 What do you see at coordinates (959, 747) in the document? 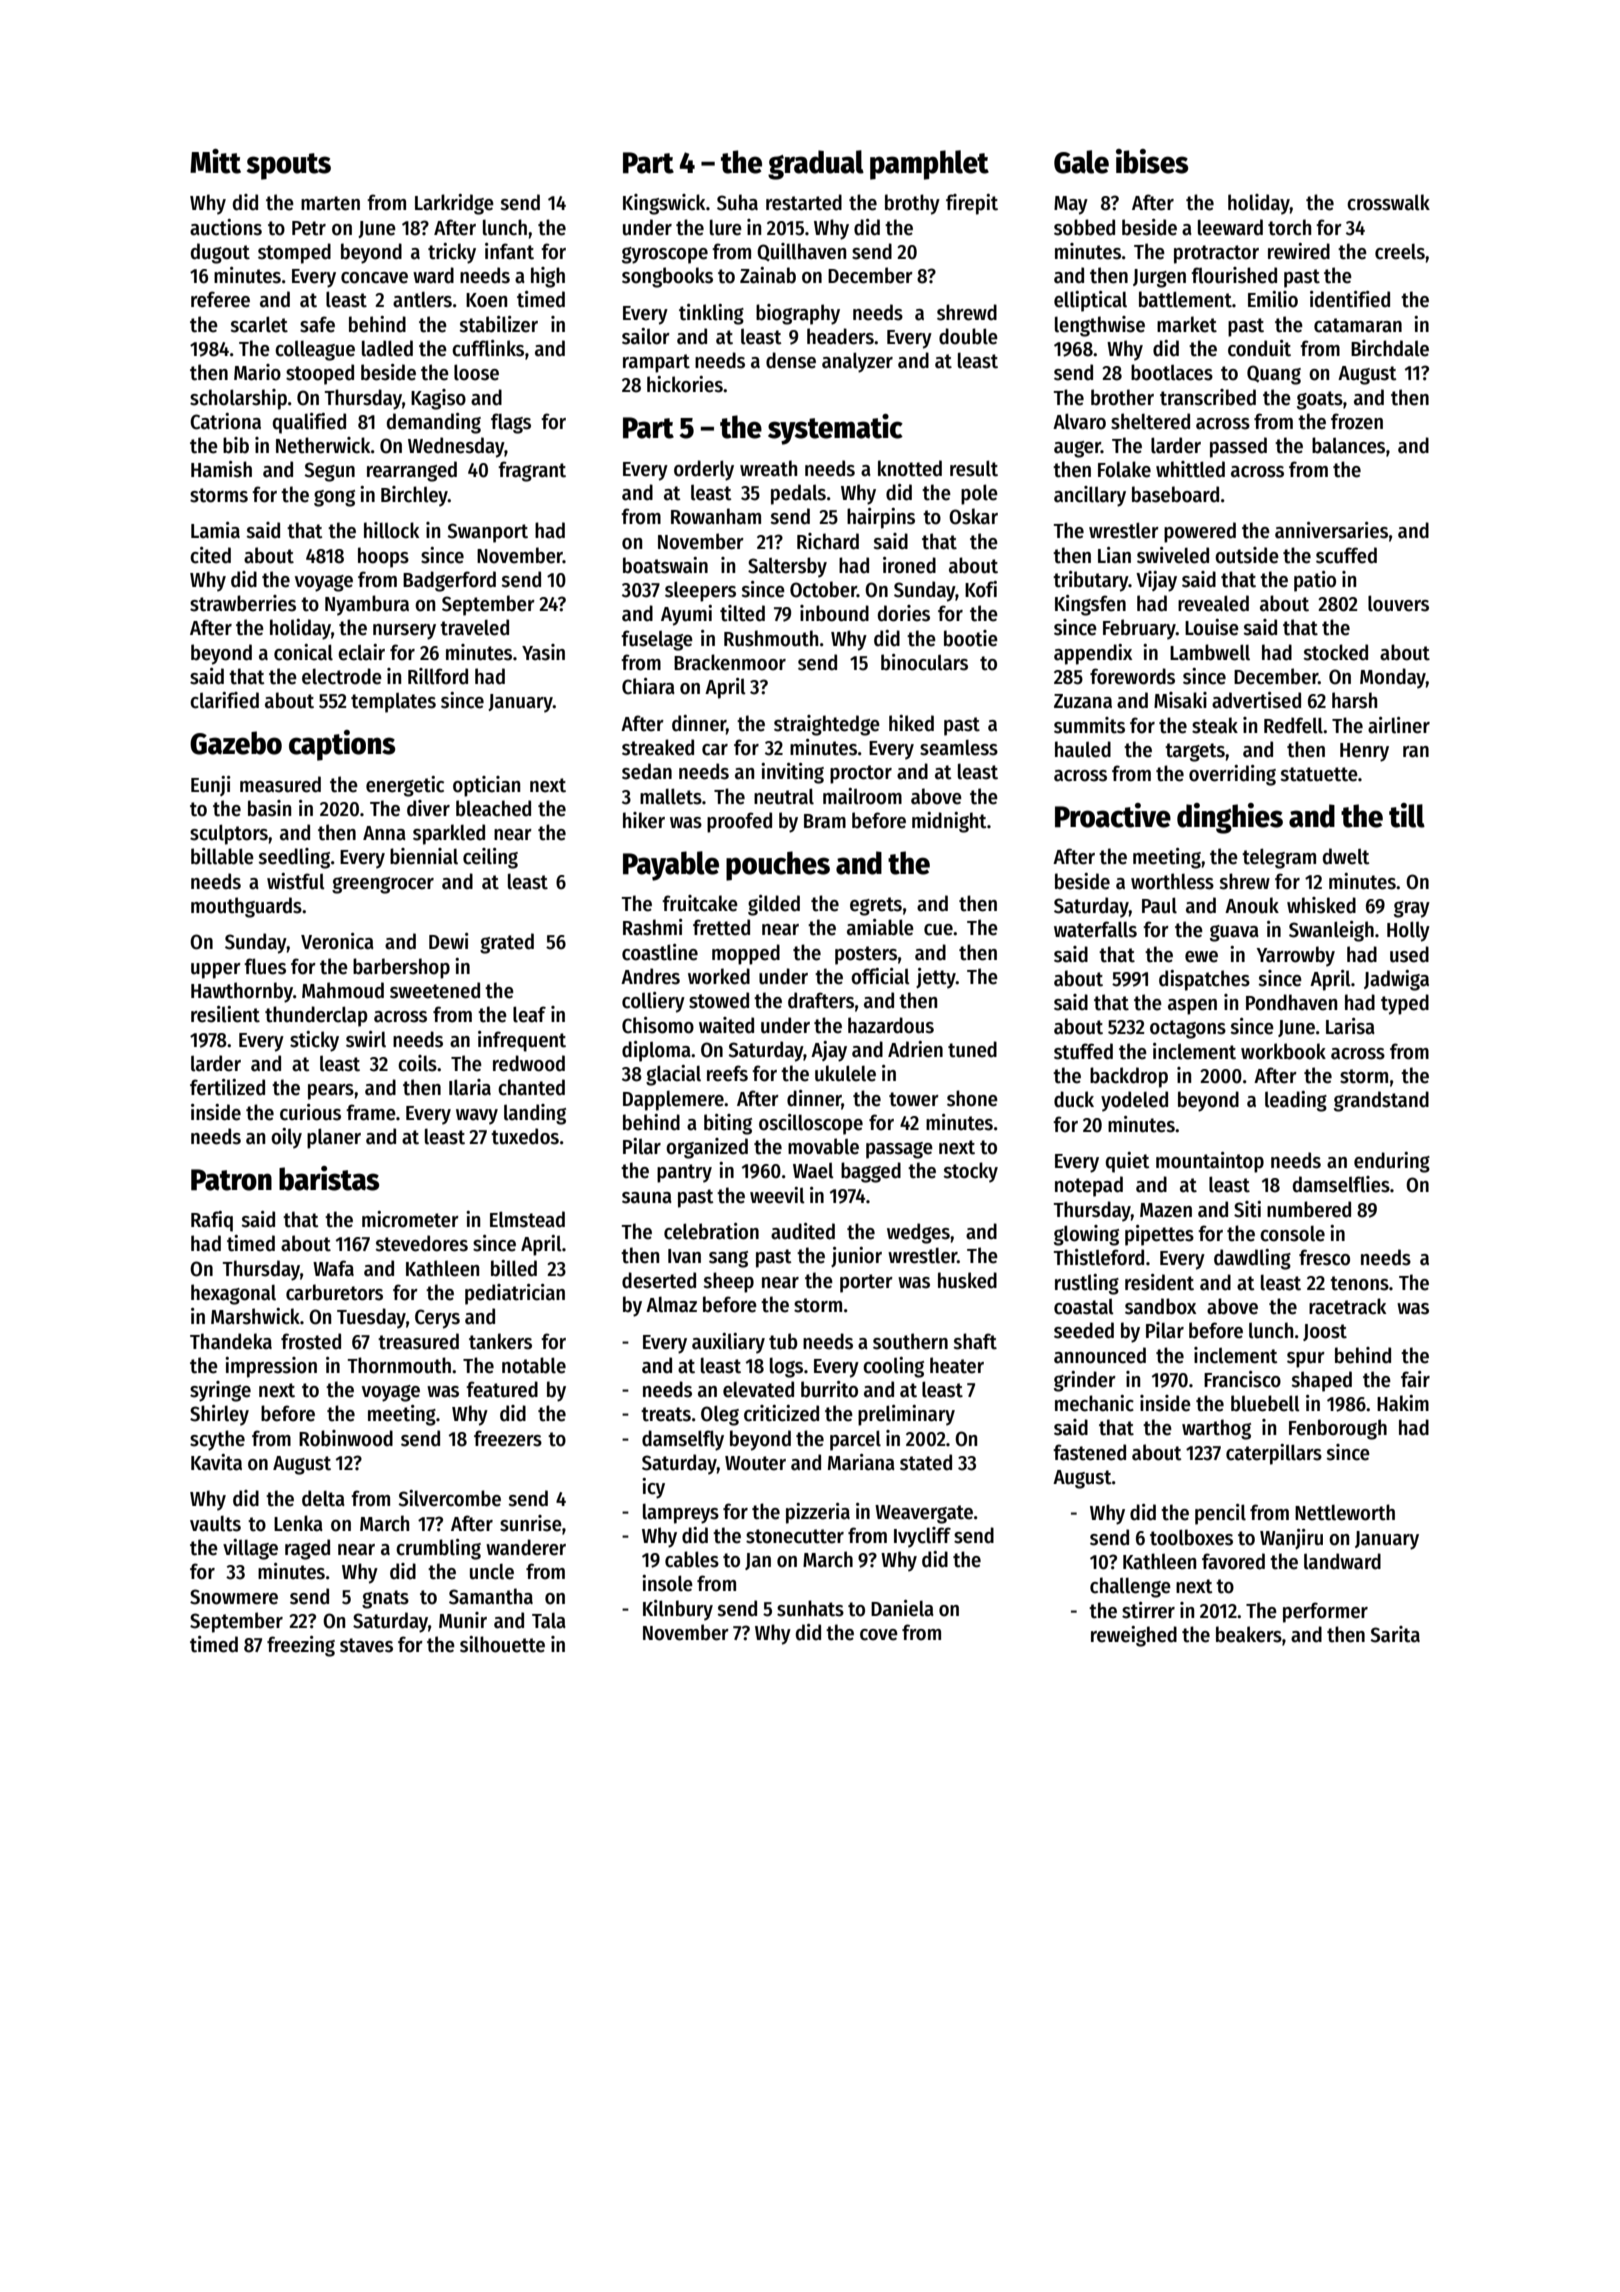
I see `seamless` at bounding box center [959, 747].
